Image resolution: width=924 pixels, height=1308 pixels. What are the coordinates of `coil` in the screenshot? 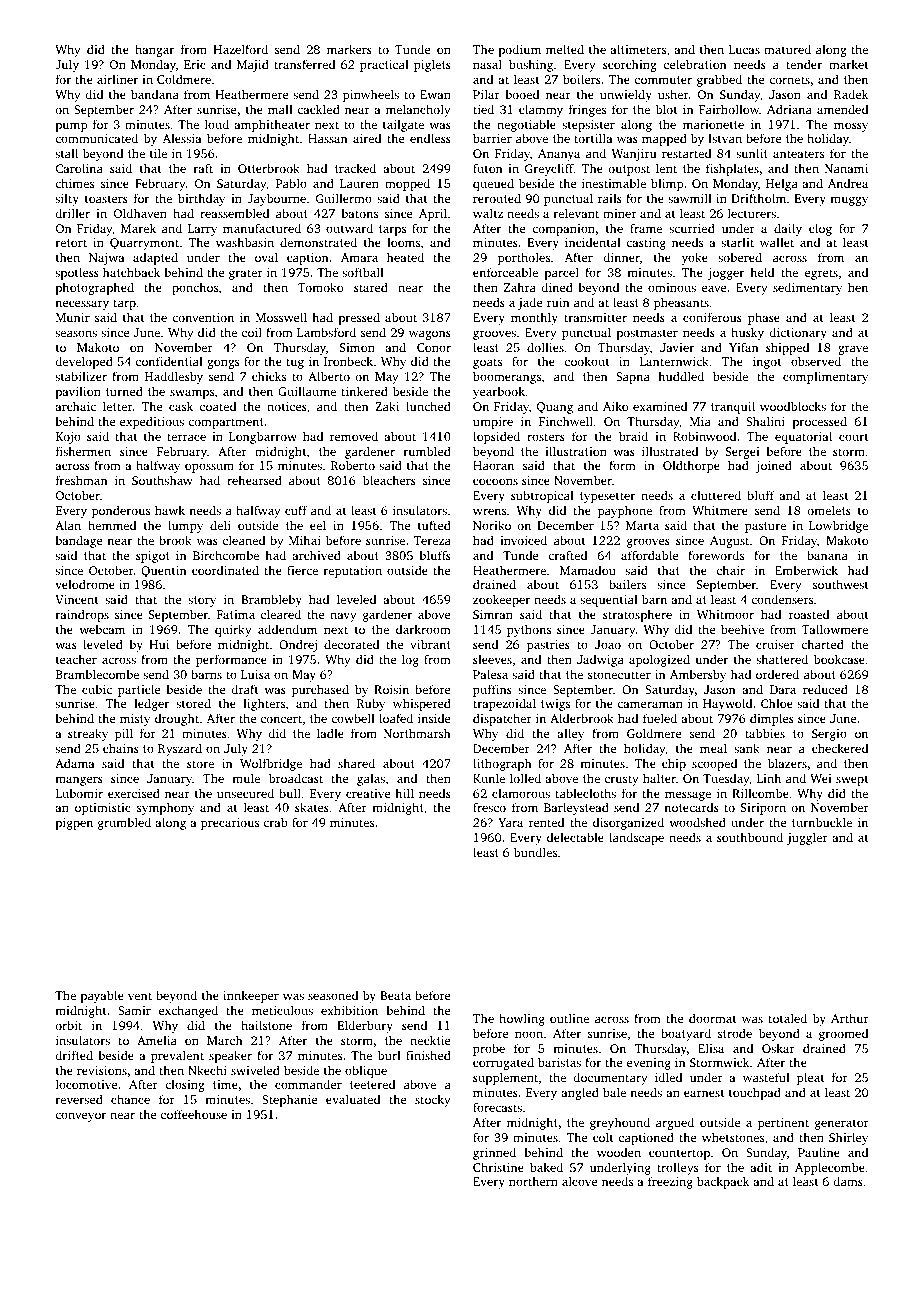 It's located at (252, 332).
